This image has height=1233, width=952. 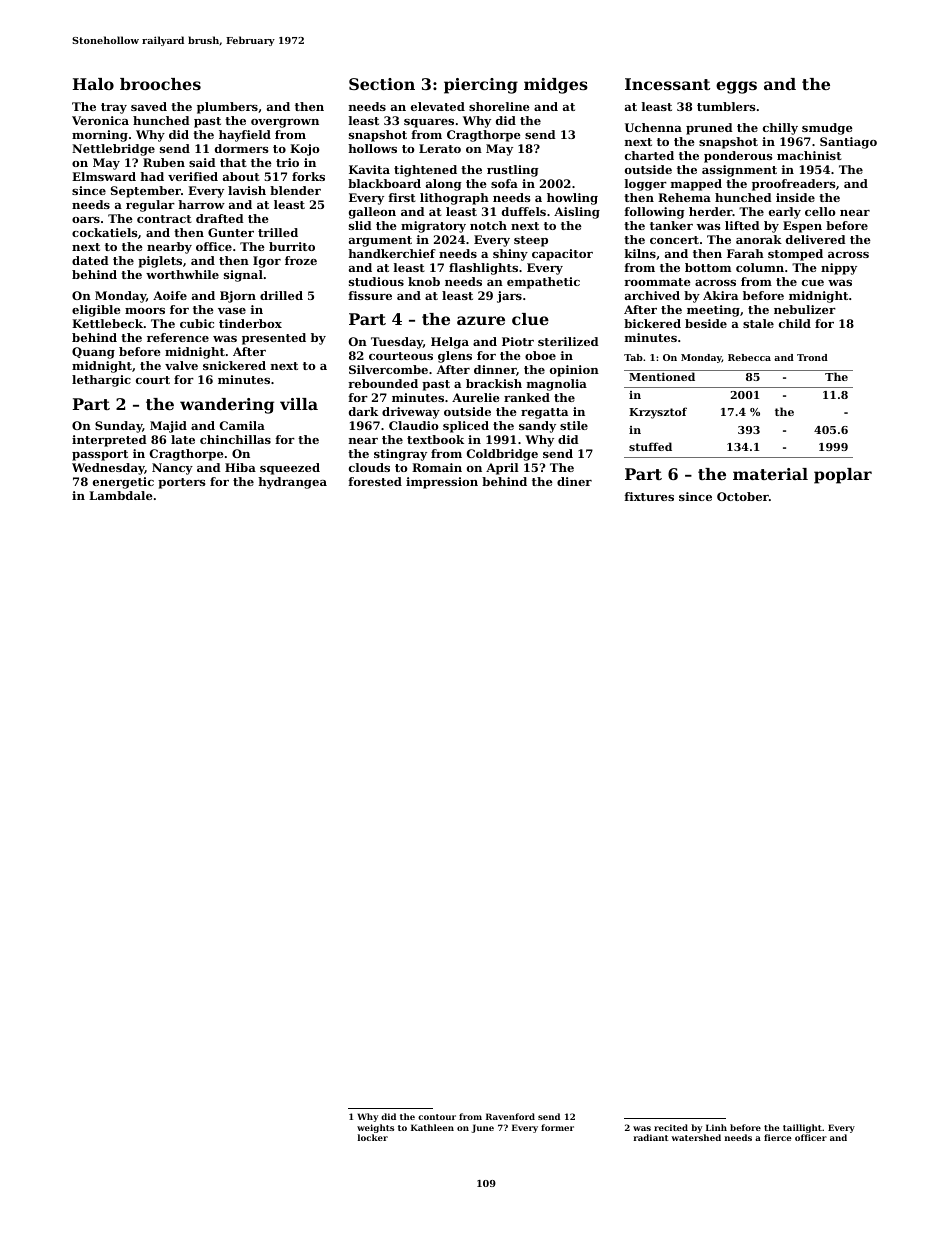 What do you see at coordinates (709, 129) in the image?
I see `pruned` at bounding box center [709, 129].
